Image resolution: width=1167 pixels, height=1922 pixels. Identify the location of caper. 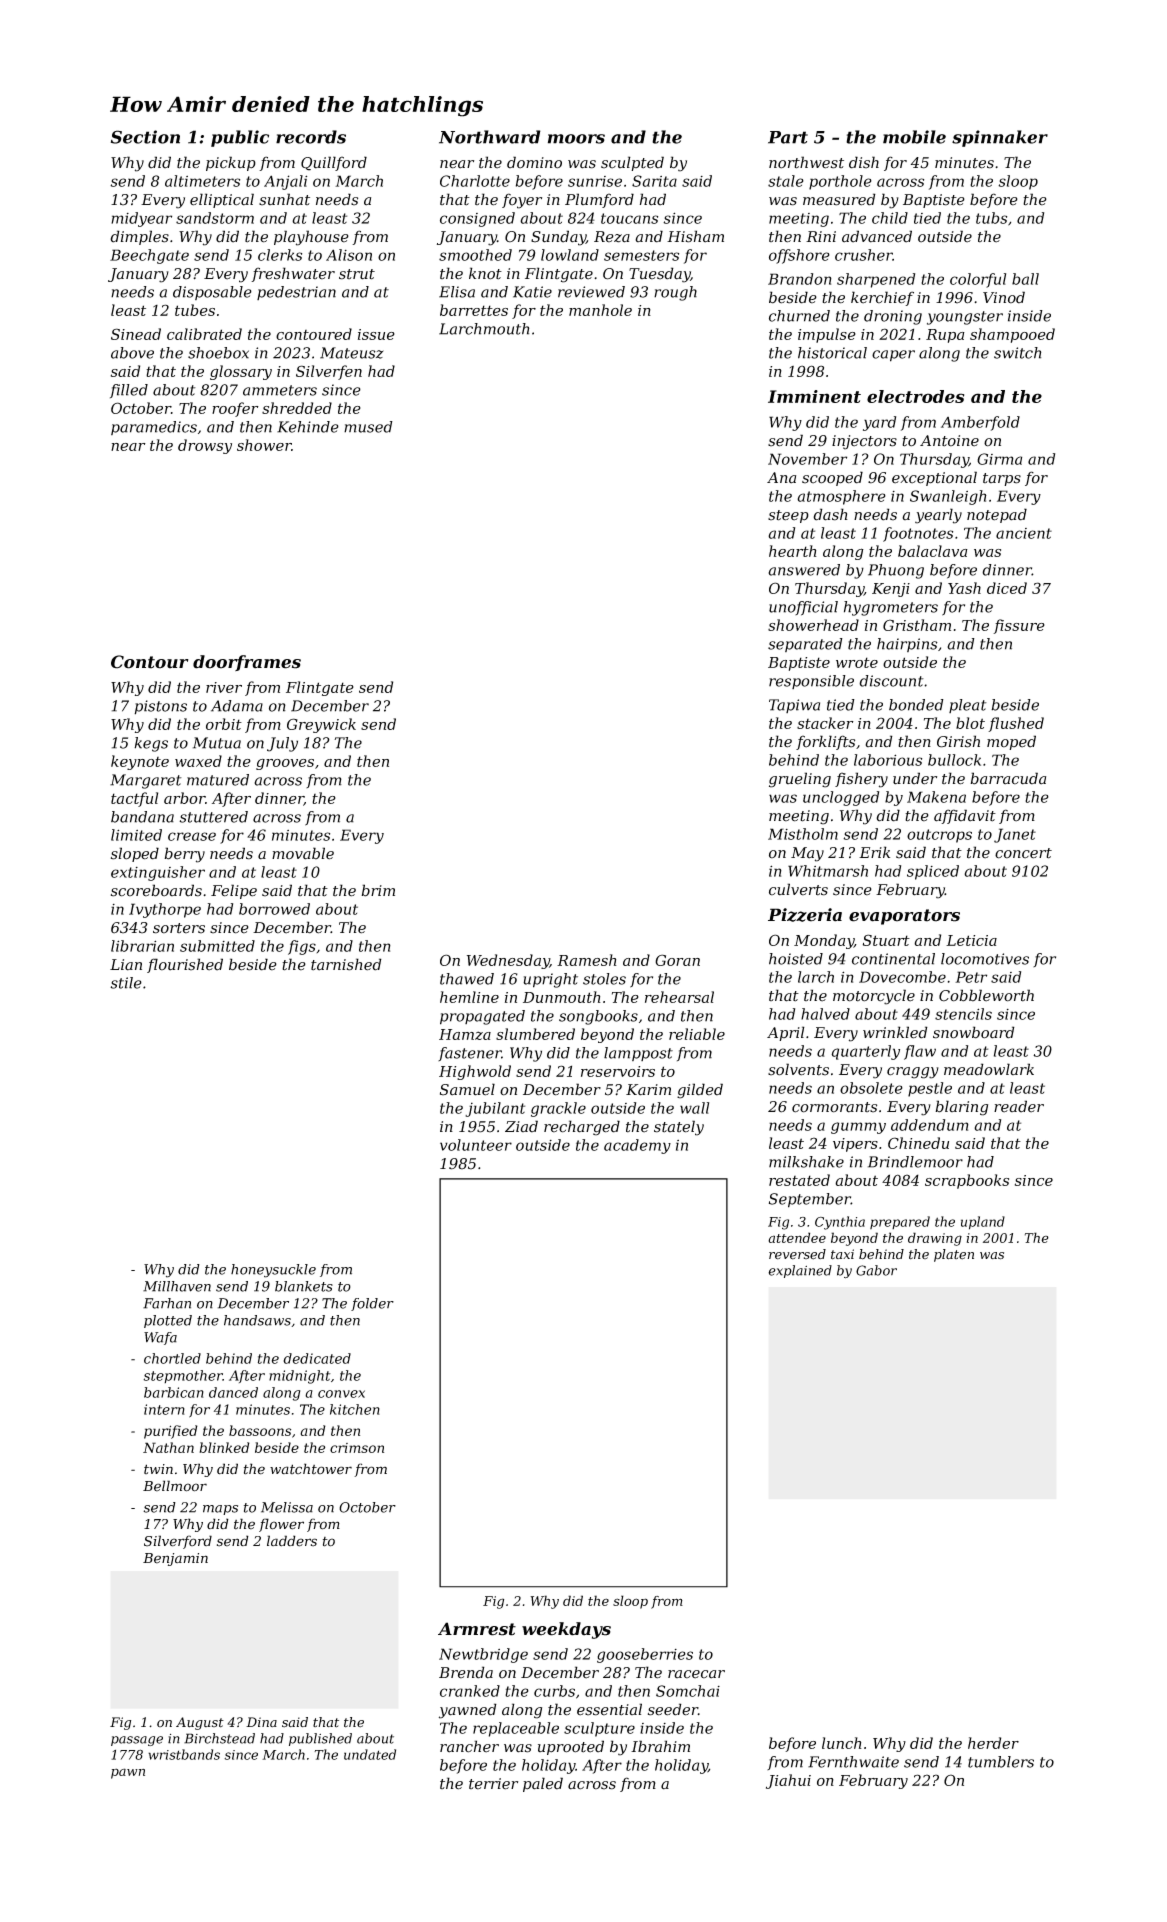
(893, 356).
